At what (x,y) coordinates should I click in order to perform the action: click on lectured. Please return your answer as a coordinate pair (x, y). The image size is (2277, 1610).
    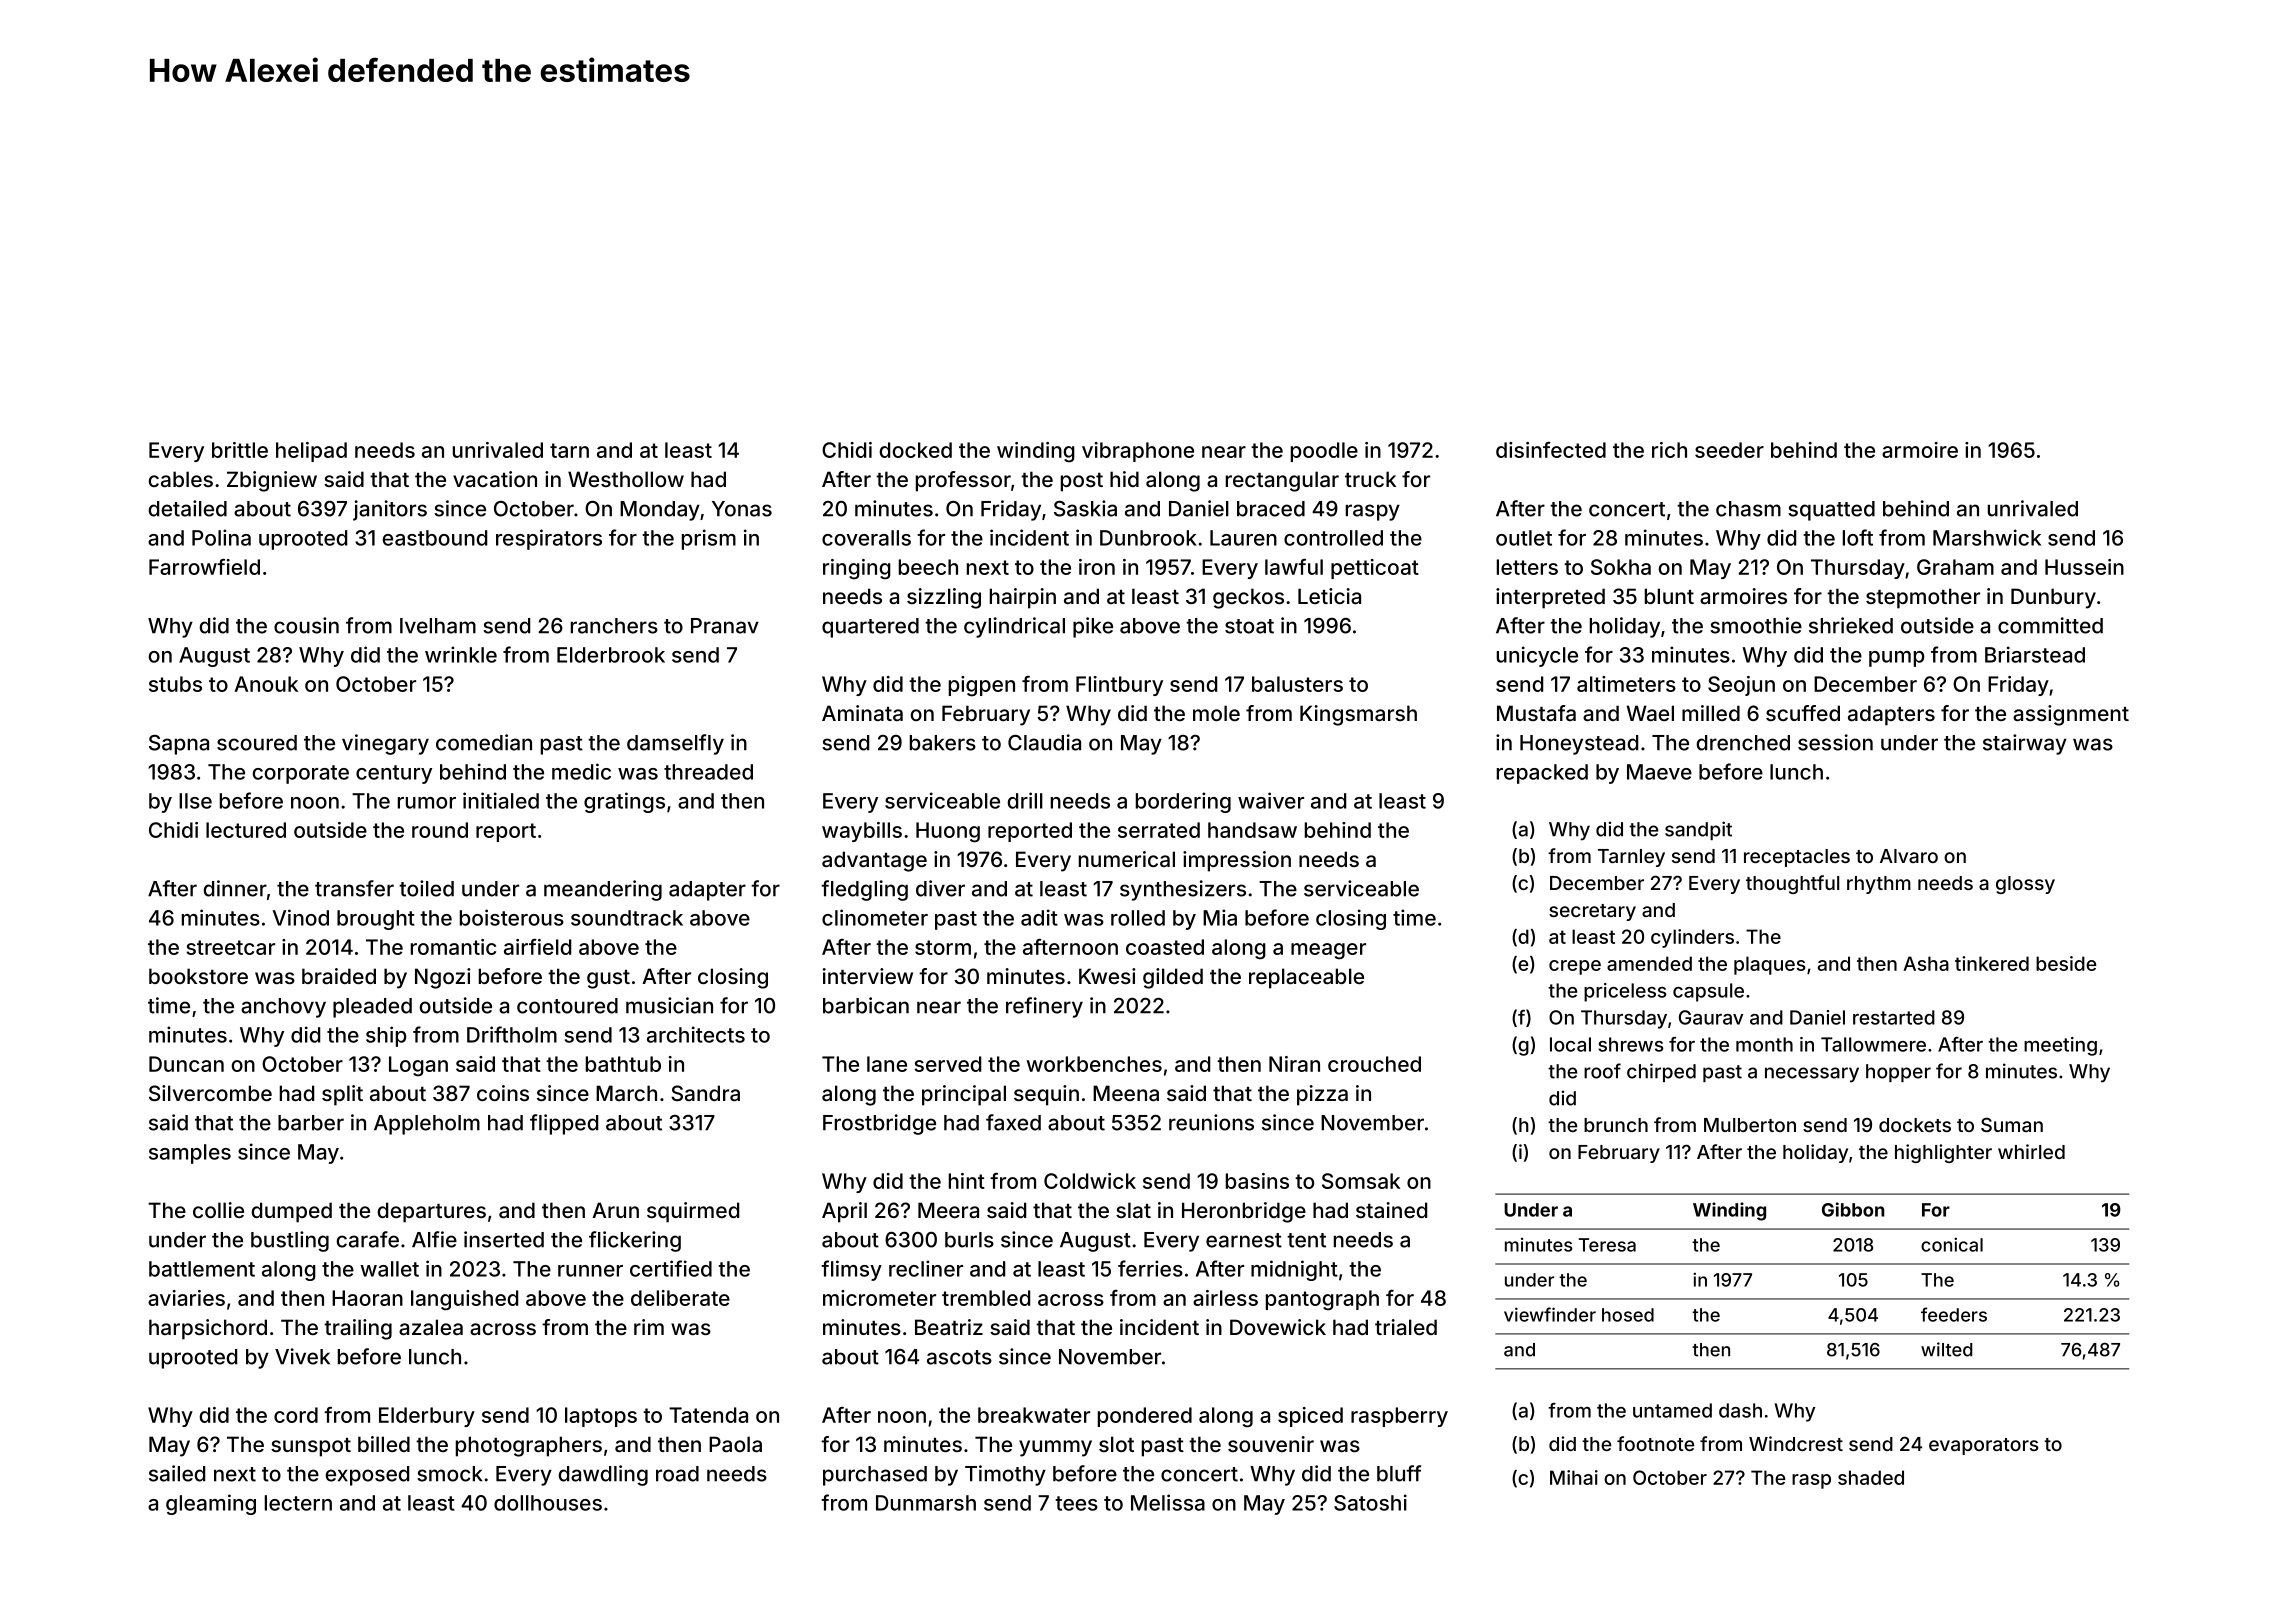
    Looking at the image, I should click on (246, 830).
